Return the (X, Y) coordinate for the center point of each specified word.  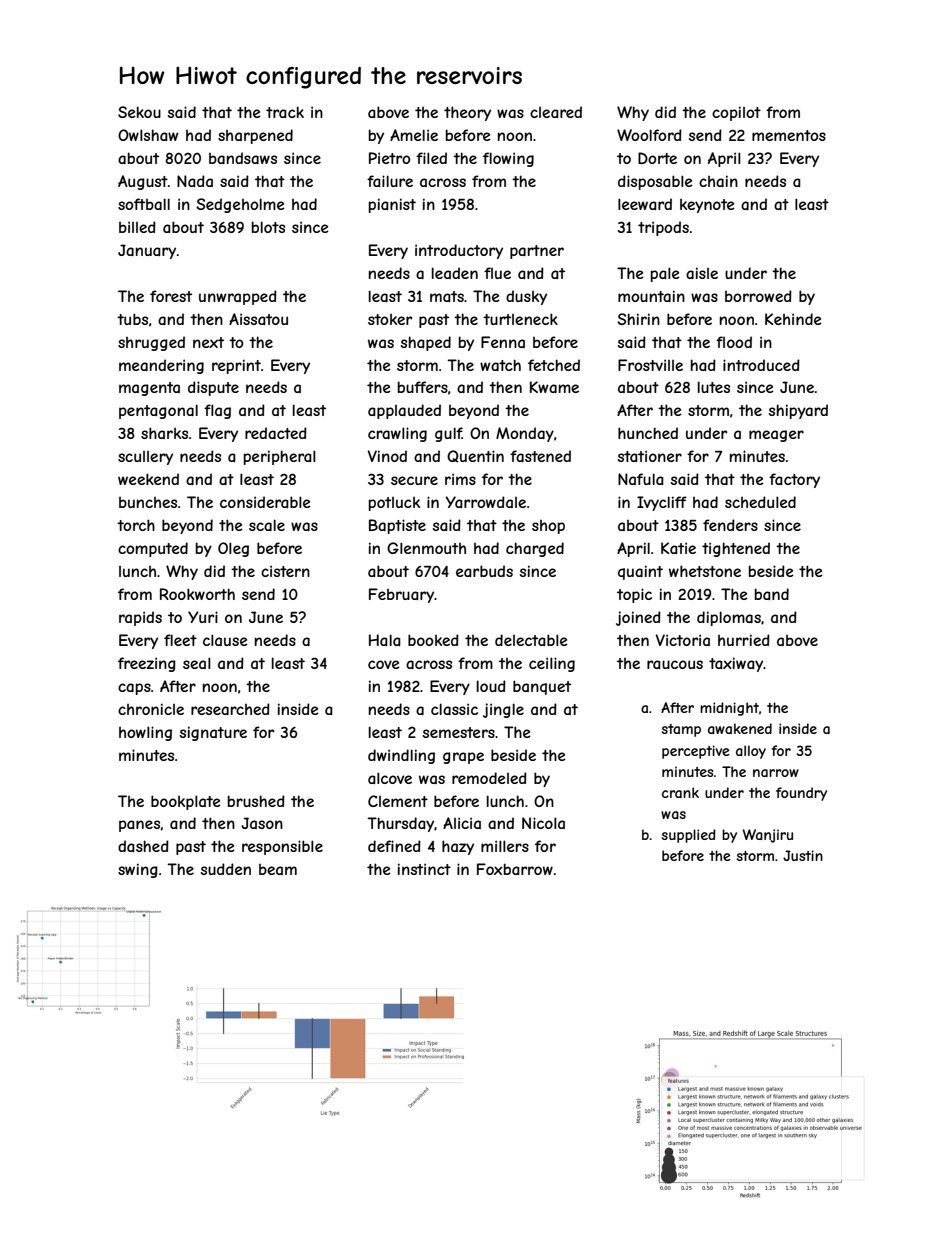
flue (497, 273)
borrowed (758, 296)
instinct (424, 869)
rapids (140, 618)
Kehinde (793, 319)
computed (153, 549)
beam (278, 869)
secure (414, 480)
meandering (161, 366)
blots (268, 227)
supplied (689, 836)
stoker (390, 319)
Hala (385, 640)
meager (776, 436)
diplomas (729, 618)
